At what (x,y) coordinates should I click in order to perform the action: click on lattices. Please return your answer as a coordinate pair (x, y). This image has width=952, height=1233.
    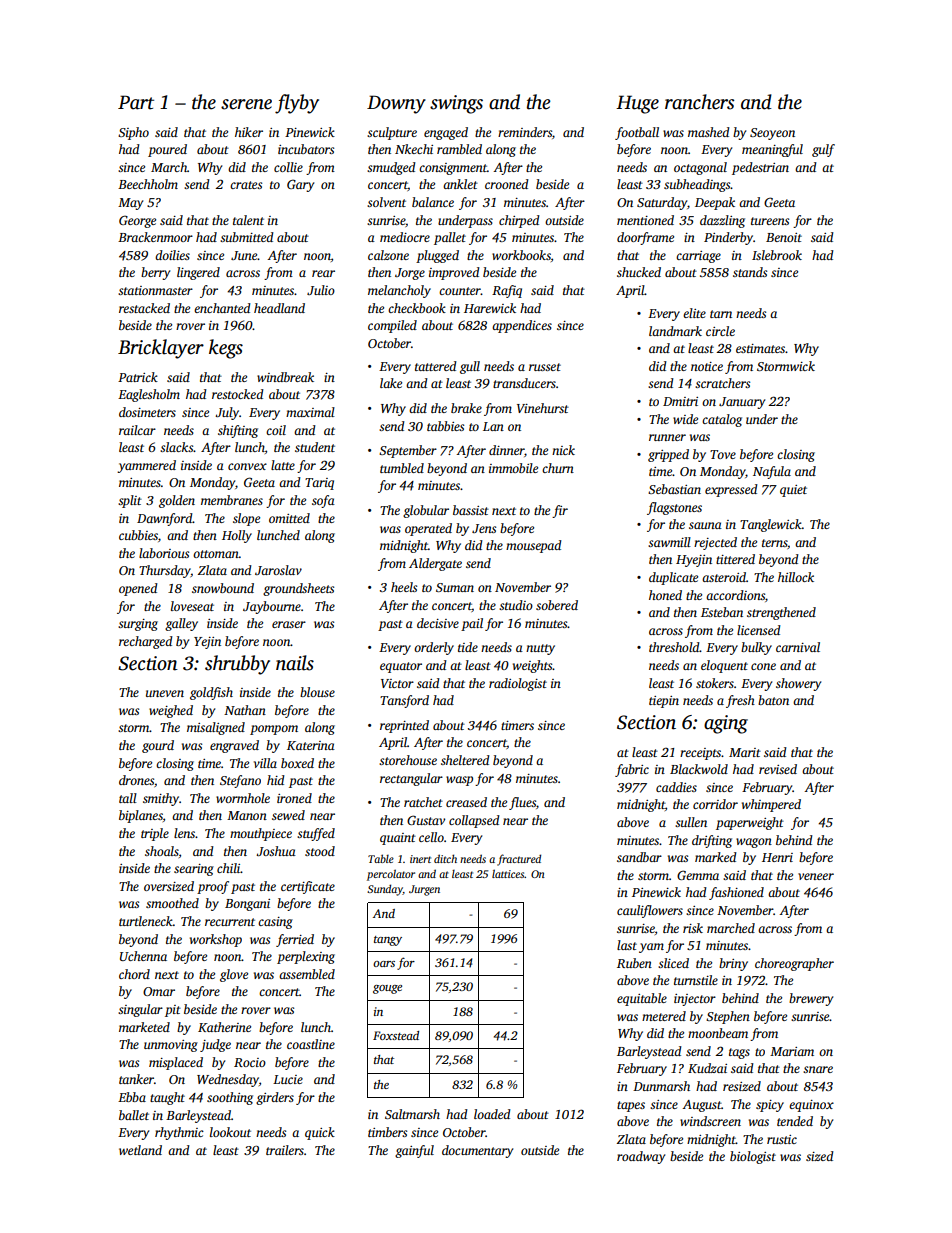
    Looking at the image, I should click on (508, 873).
